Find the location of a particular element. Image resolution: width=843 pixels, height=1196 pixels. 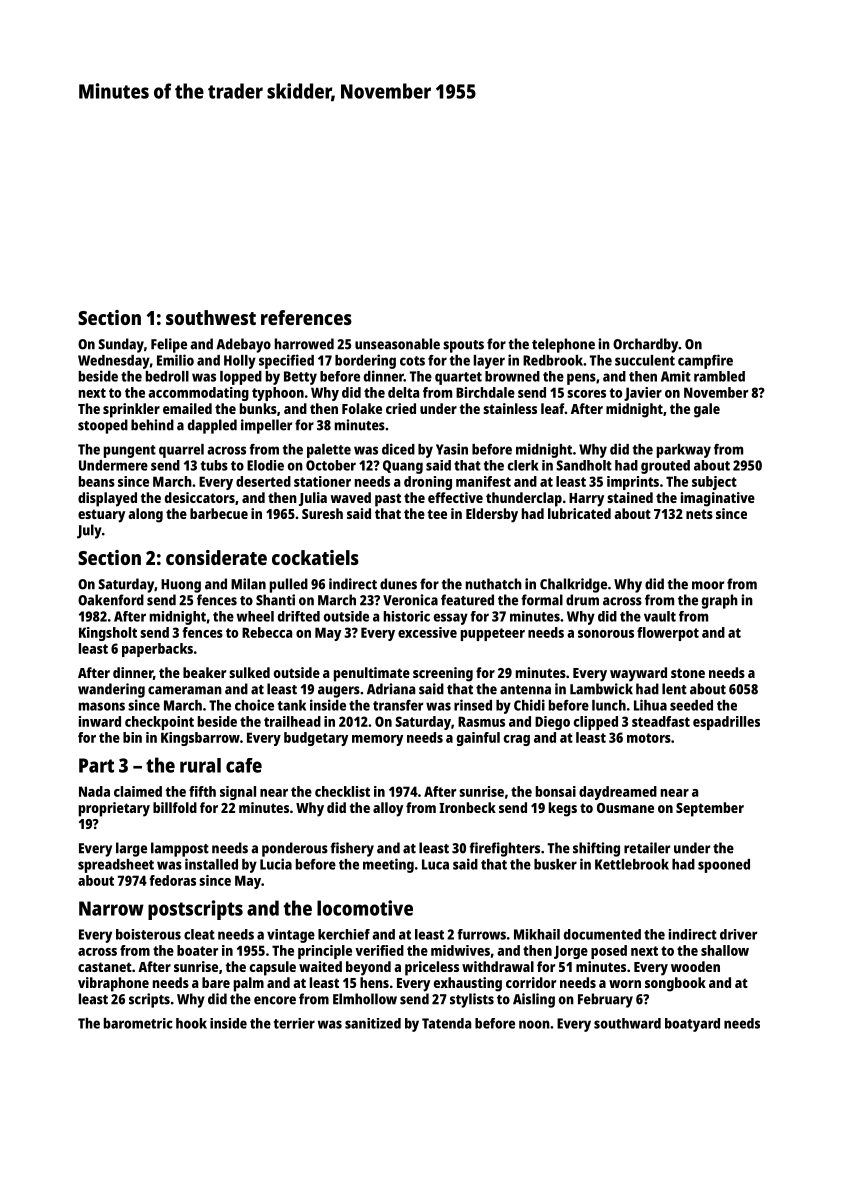

Lambwick is located at coordinates (601, 689).
